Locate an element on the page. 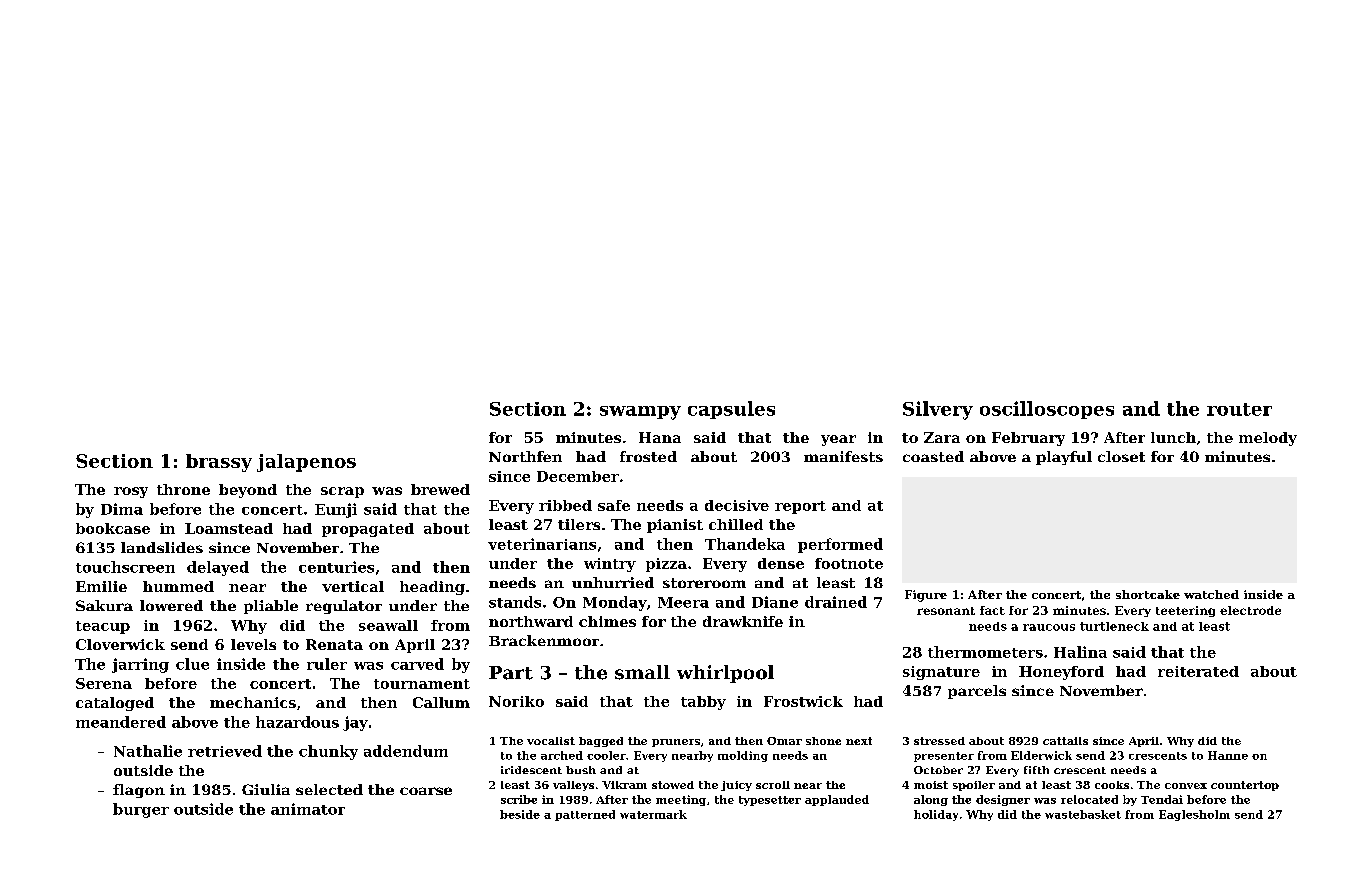 This document has width=1372, height=887. molding is located at coordinates (743, 756).
